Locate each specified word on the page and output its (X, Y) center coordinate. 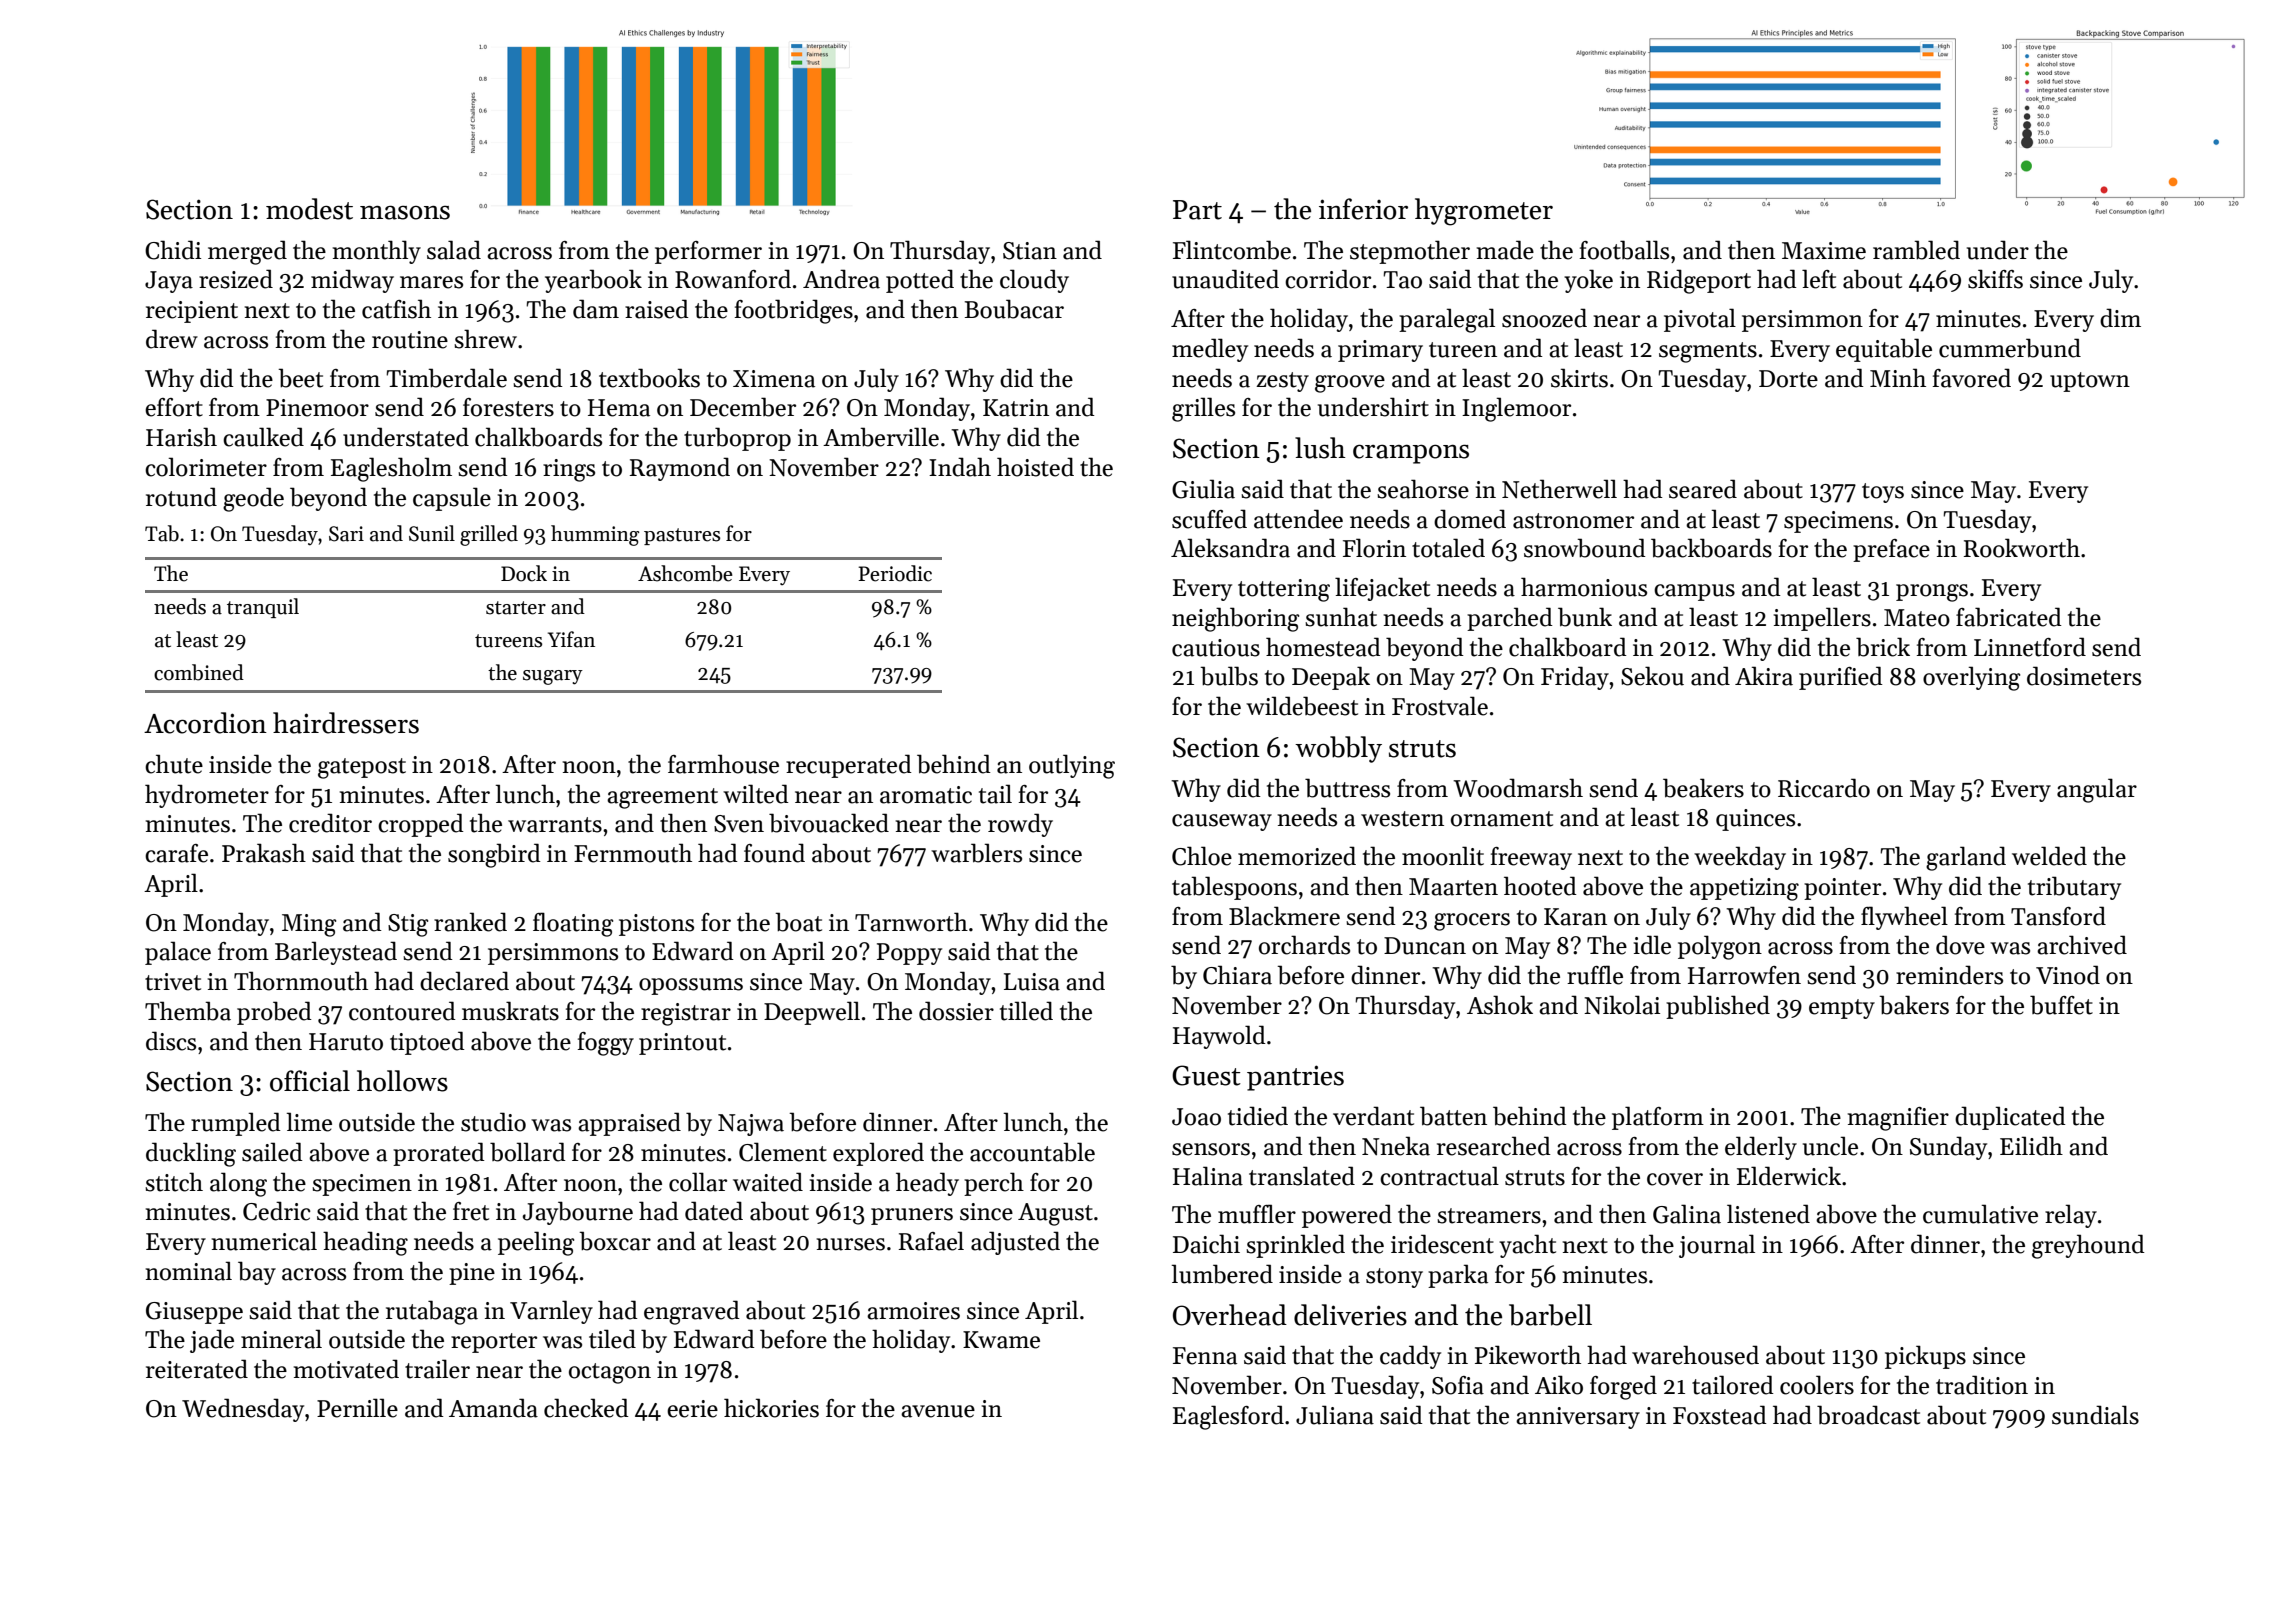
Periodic (895, 573)
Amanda (493, 1408)
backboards (1711, 548)
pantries (1295, 1078)
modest (309, 209)
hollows (402, 1081)
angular (2097, 790)
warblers (976, 853)
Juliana (1335, 1415)
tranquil (263, 608)
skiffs (1995, 279)
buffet (2061, 1005)
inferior (1363, 209)
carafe (176, 853)
